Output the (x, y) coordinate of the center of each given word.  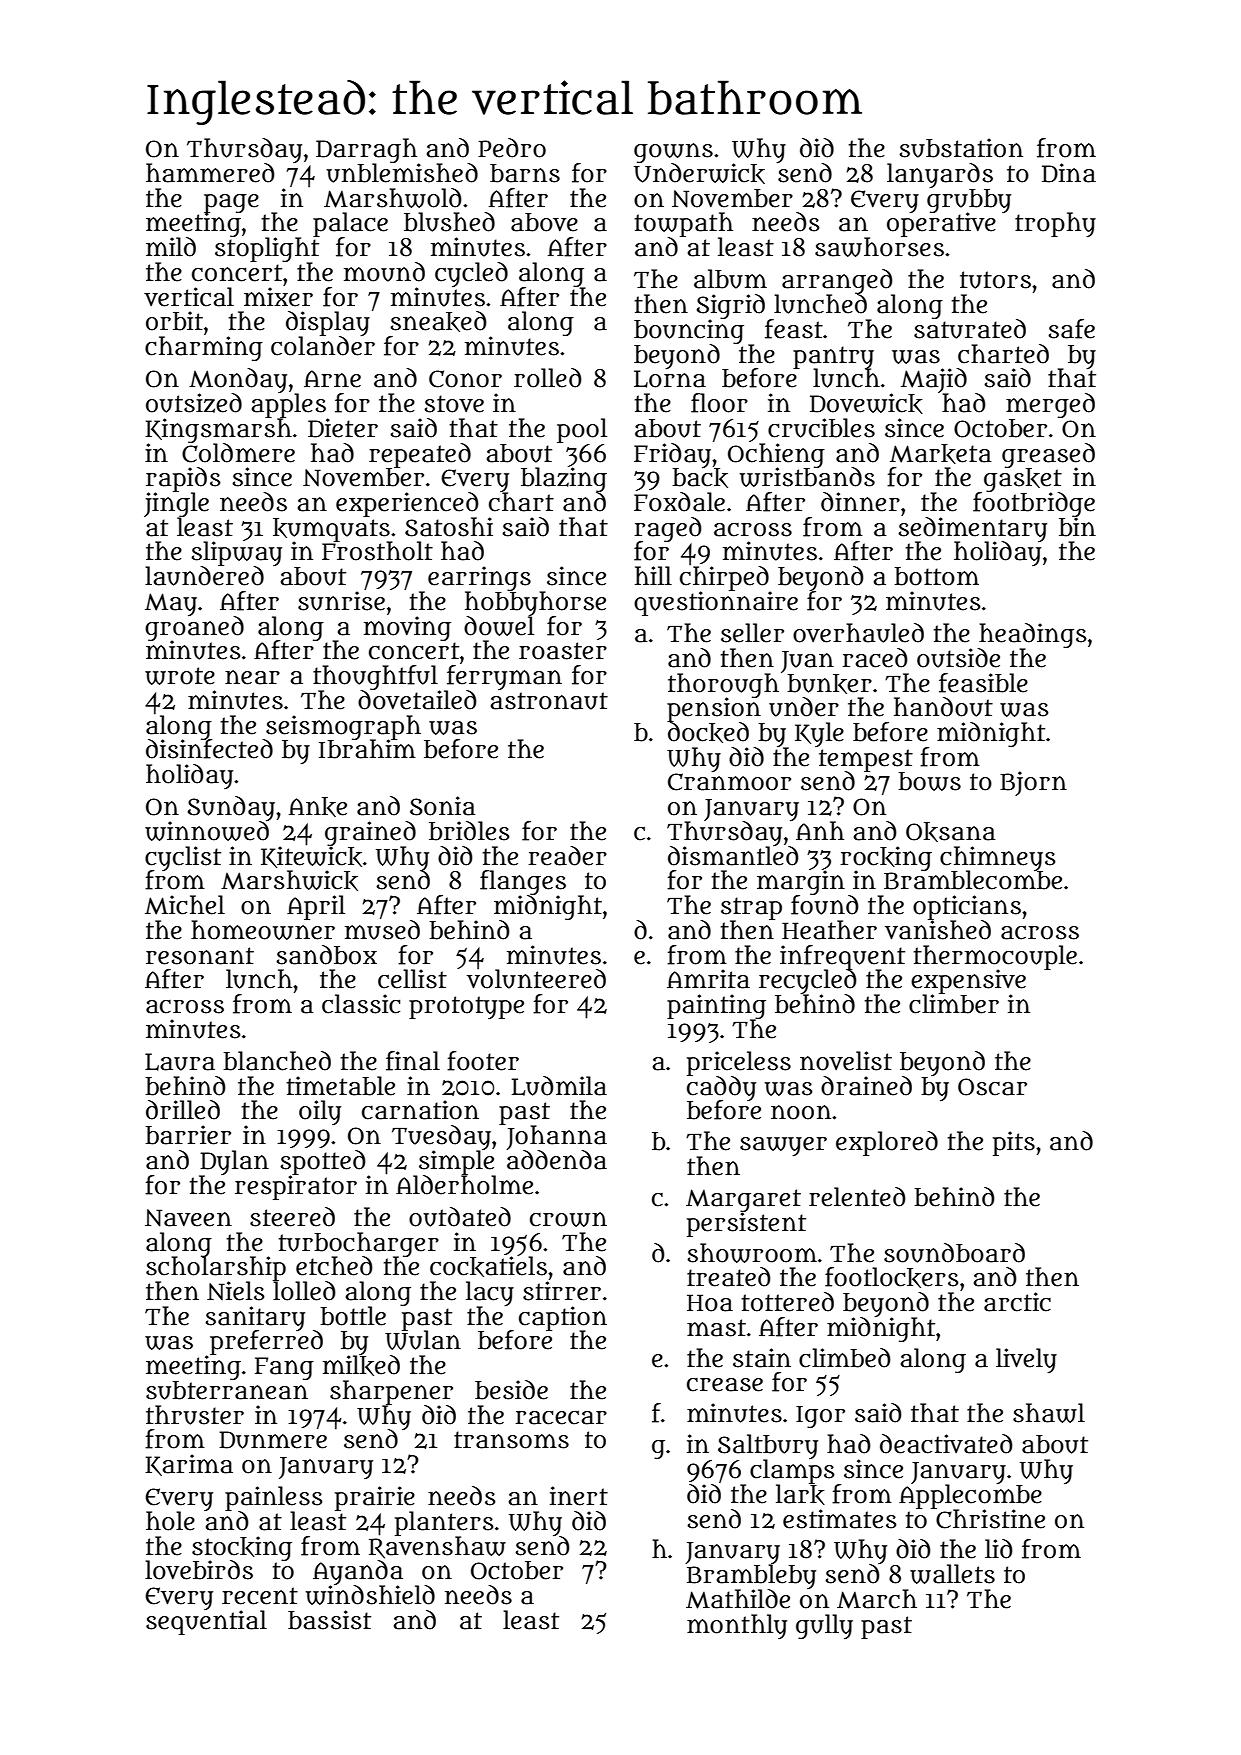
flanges (523, 882)
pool (582, 430)
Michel (185, 905)
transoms (511, 1440)
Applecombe (970, 1496)
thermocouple (995, 957)
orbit (174, 321)
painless (274, 1498)
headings (1033, 635)
